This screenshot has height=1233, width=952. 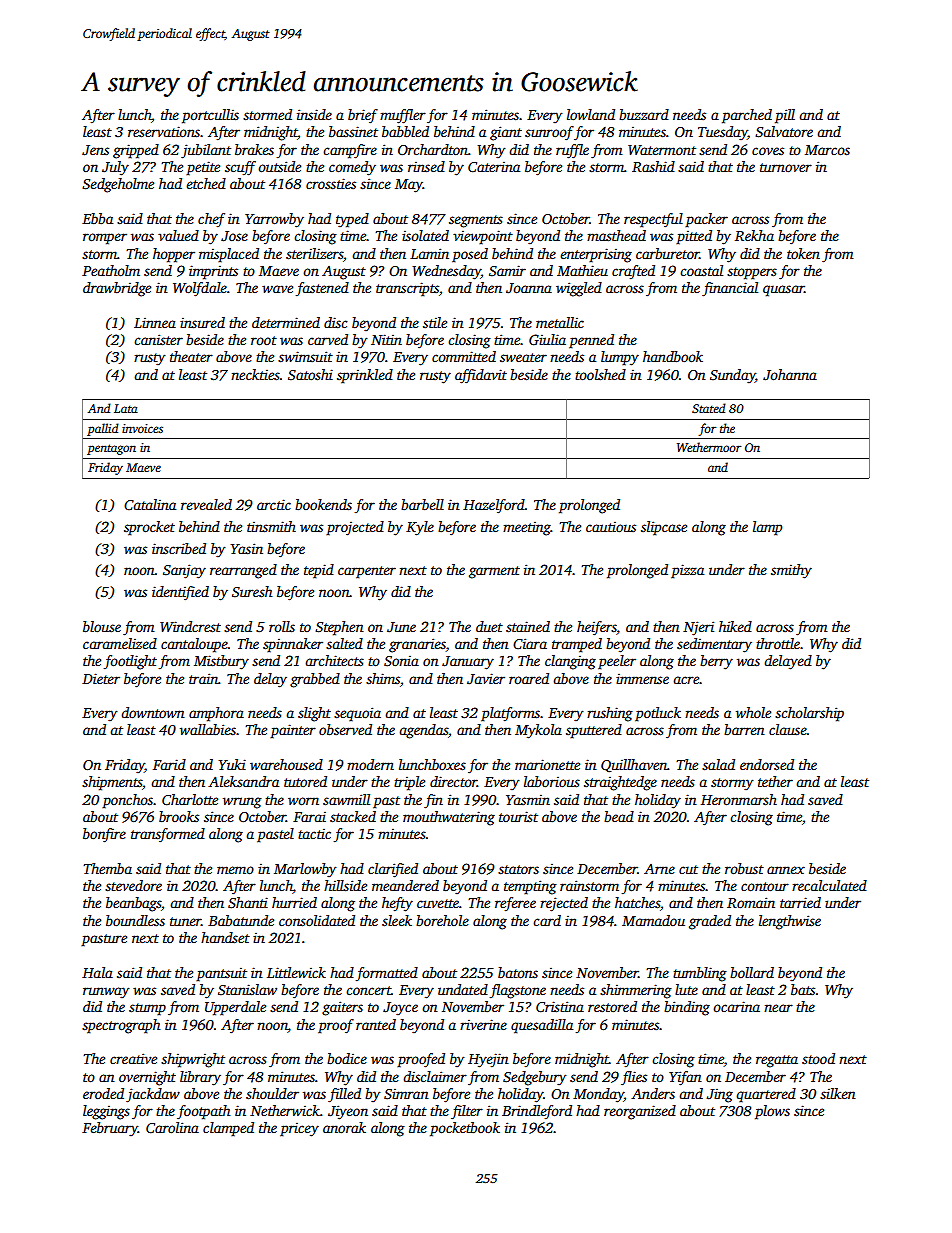 What do you see at coordinates (127, 801) in the screenshot?
I see `ponchos` at bounding box center [127, 801].
